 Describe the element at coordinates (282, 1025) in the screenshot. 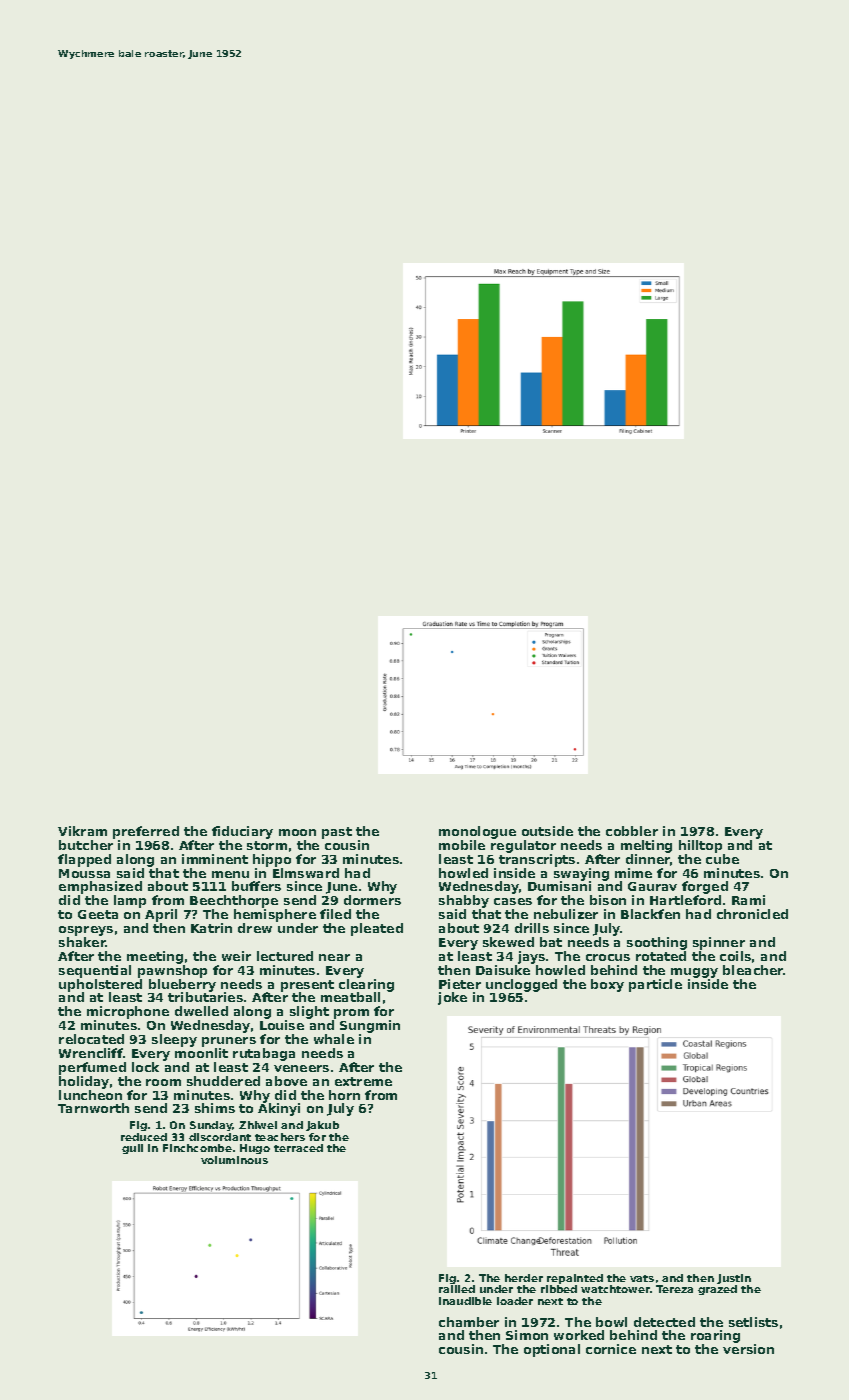

I see `Louise` at that location.
